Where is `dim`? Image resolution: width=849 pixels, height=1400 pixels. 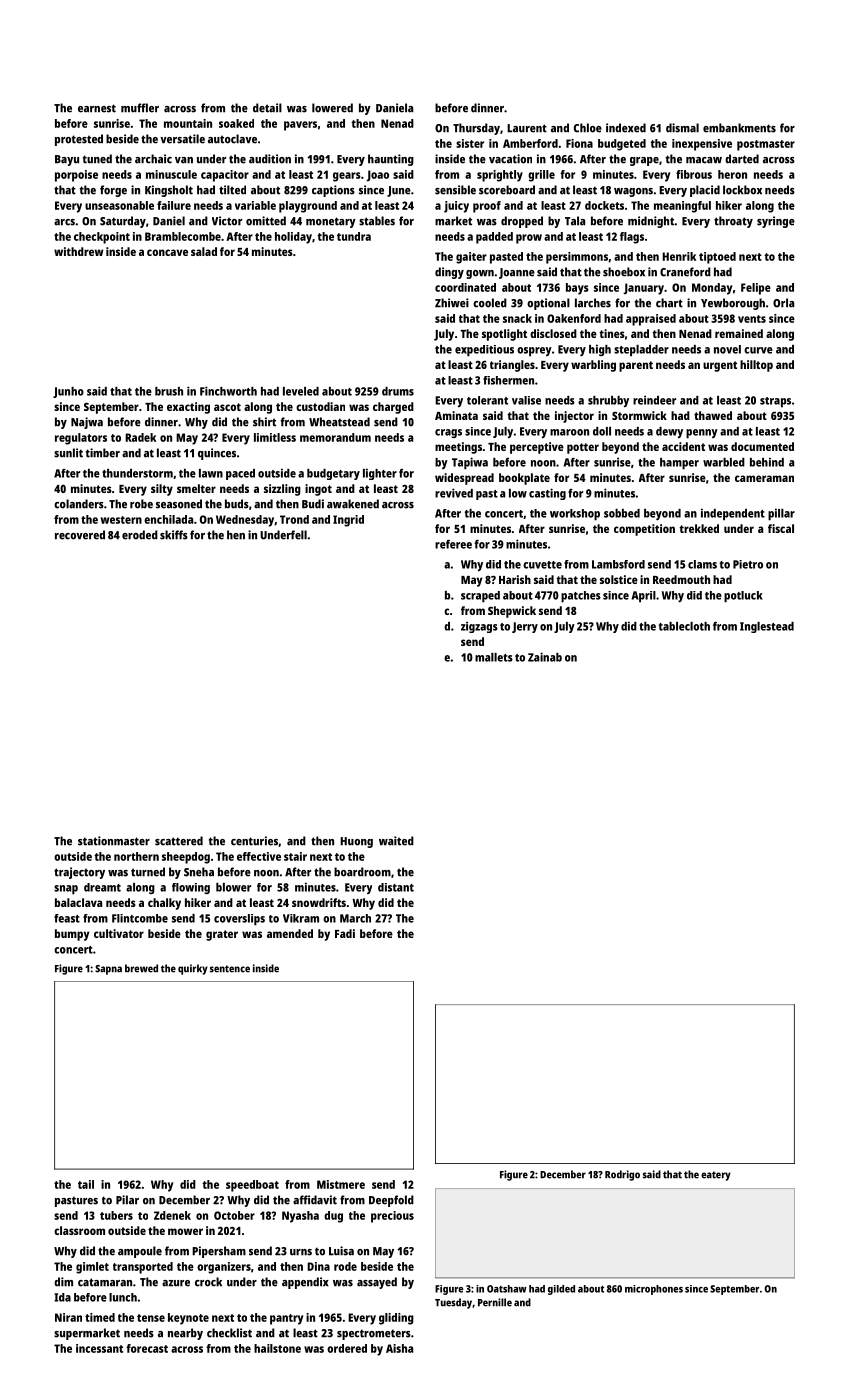 dim is located at coordinates (63, 1282).
